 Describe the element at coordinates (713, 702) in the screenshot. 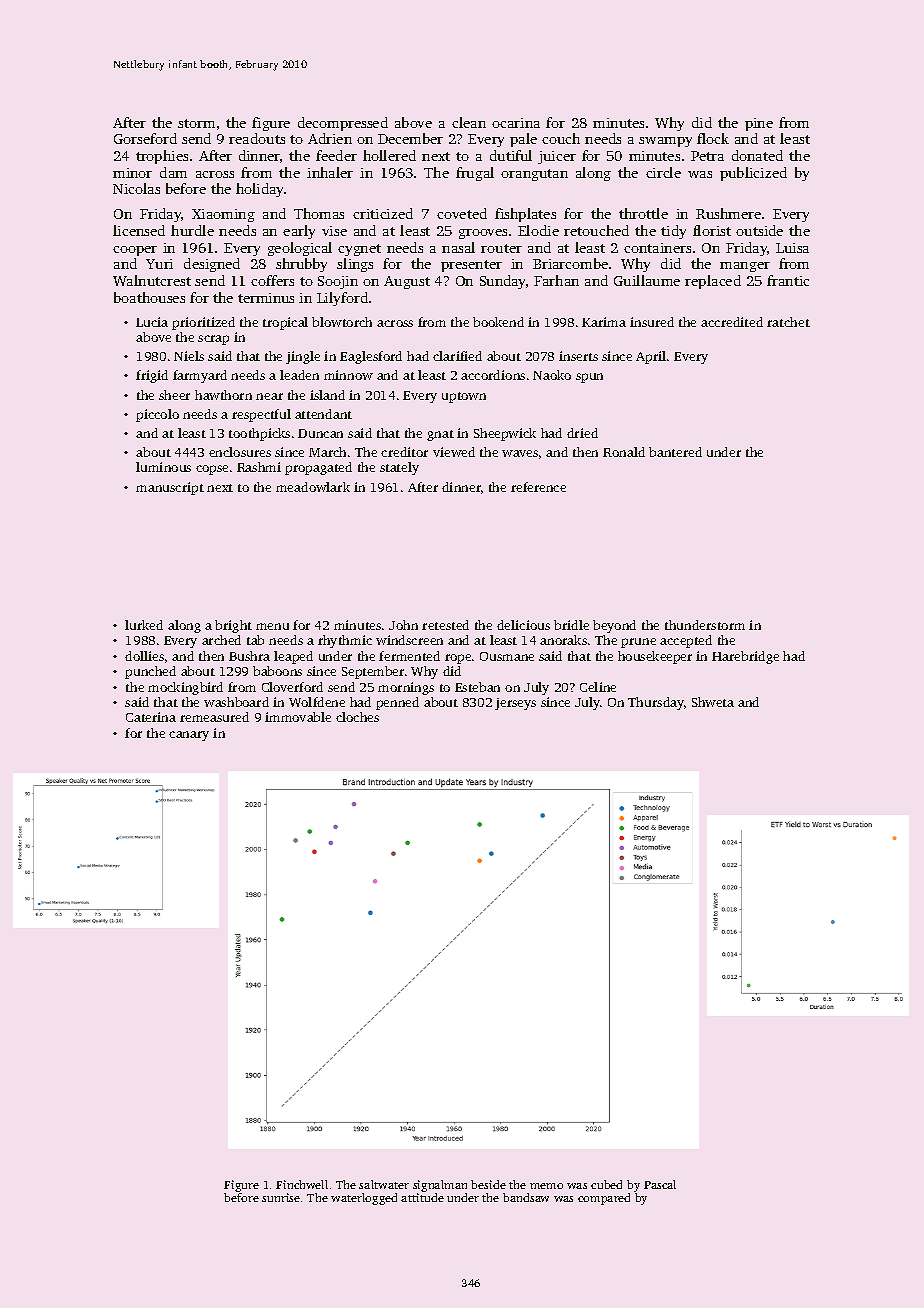

I see `Shweta` at that location.
